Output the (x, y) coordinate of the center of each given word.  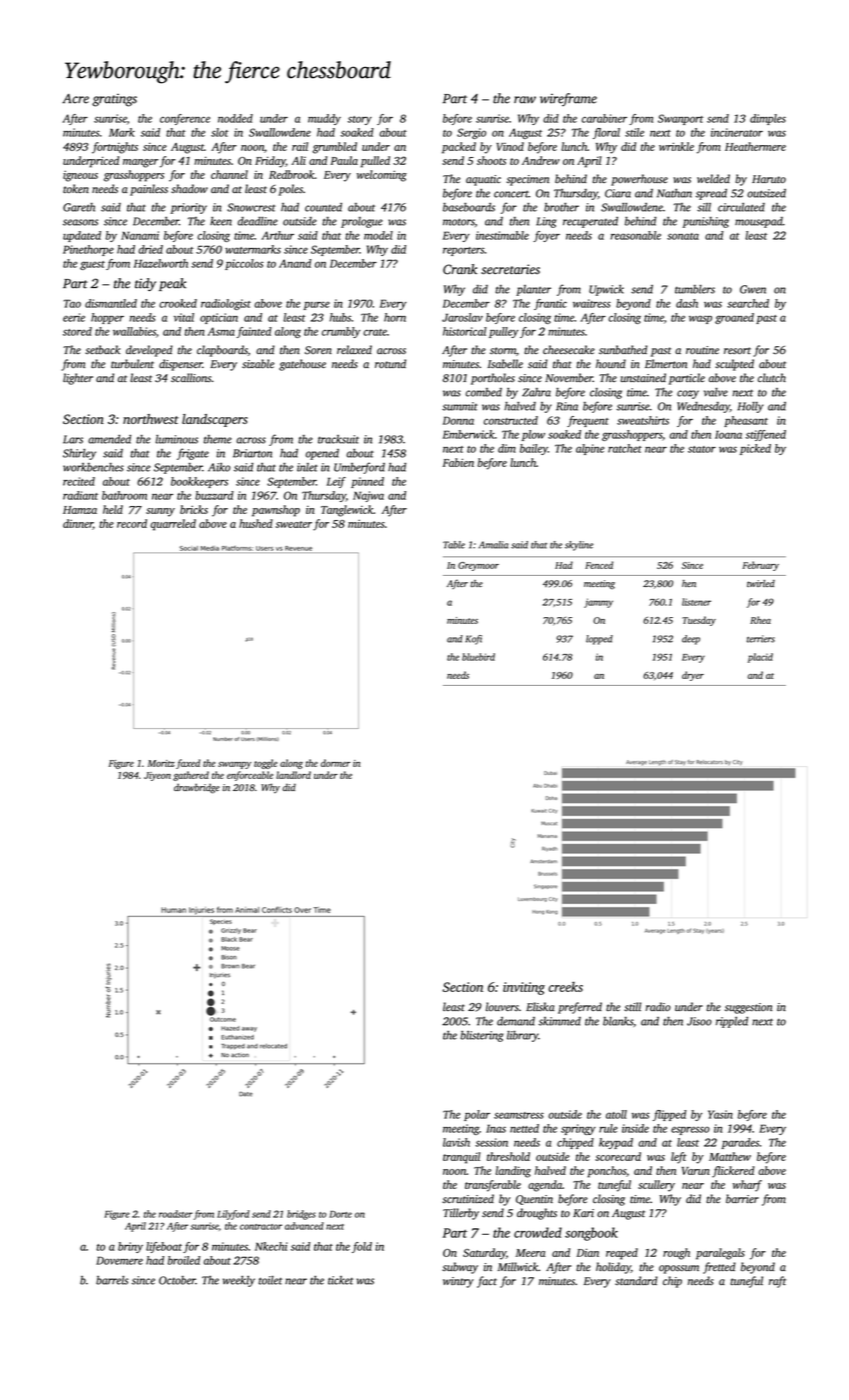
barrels (112, 1280)
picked (755, 449)
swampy (234, 765)
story (360, 120)
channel (229, 174)
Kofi (473, 640)
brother (561, 207)
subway (460, 1268)
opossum (679, 1269)
